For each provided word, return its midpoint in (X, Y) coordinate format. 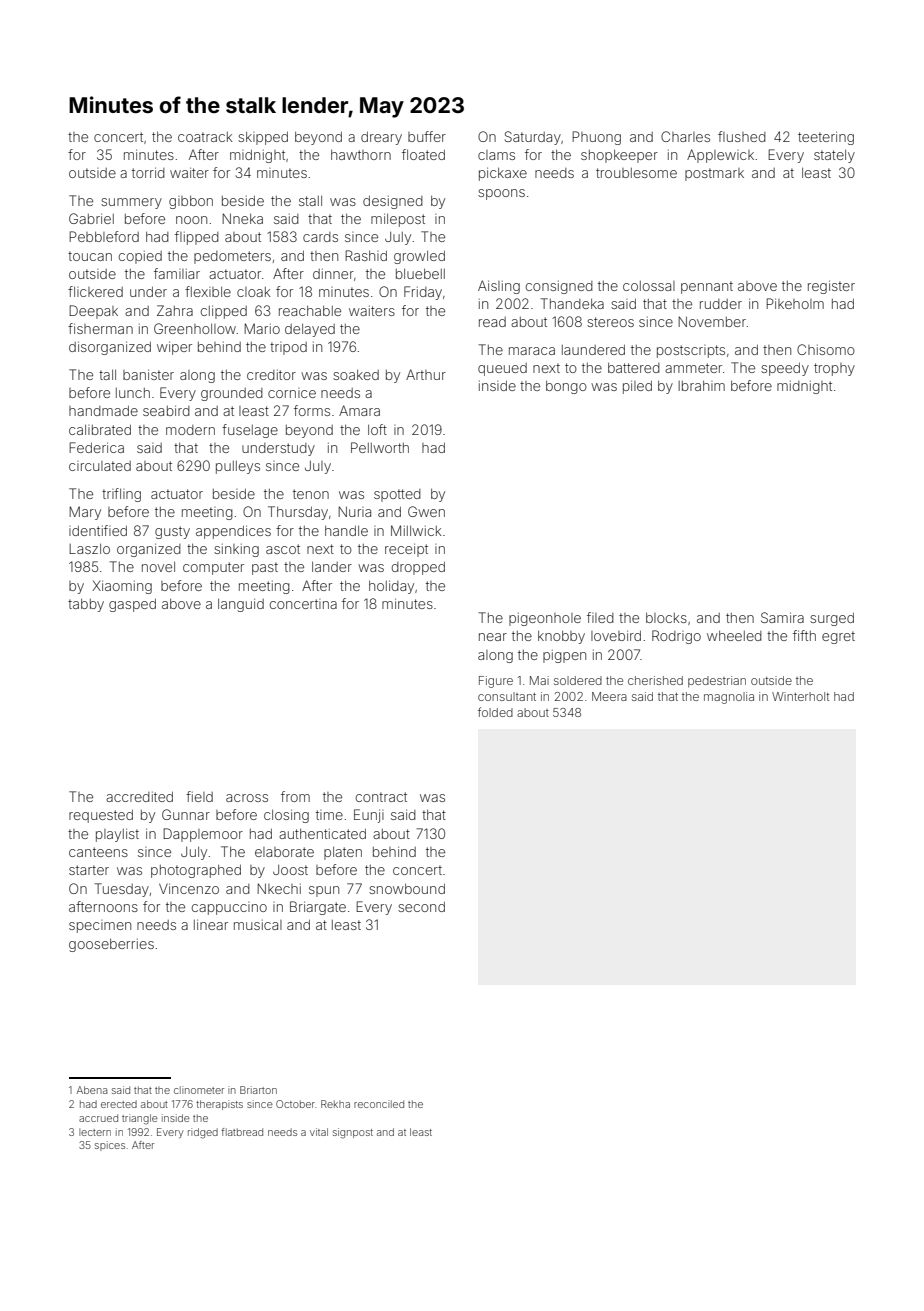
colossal (649, 286)
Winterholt (800, 696)
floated (423, 154)
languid (241, 605)
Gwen (426, 511)
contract (381, 797)
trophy (834, 369)
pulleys (238, 467)
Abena (92, 1090)
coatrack (205, 137)
